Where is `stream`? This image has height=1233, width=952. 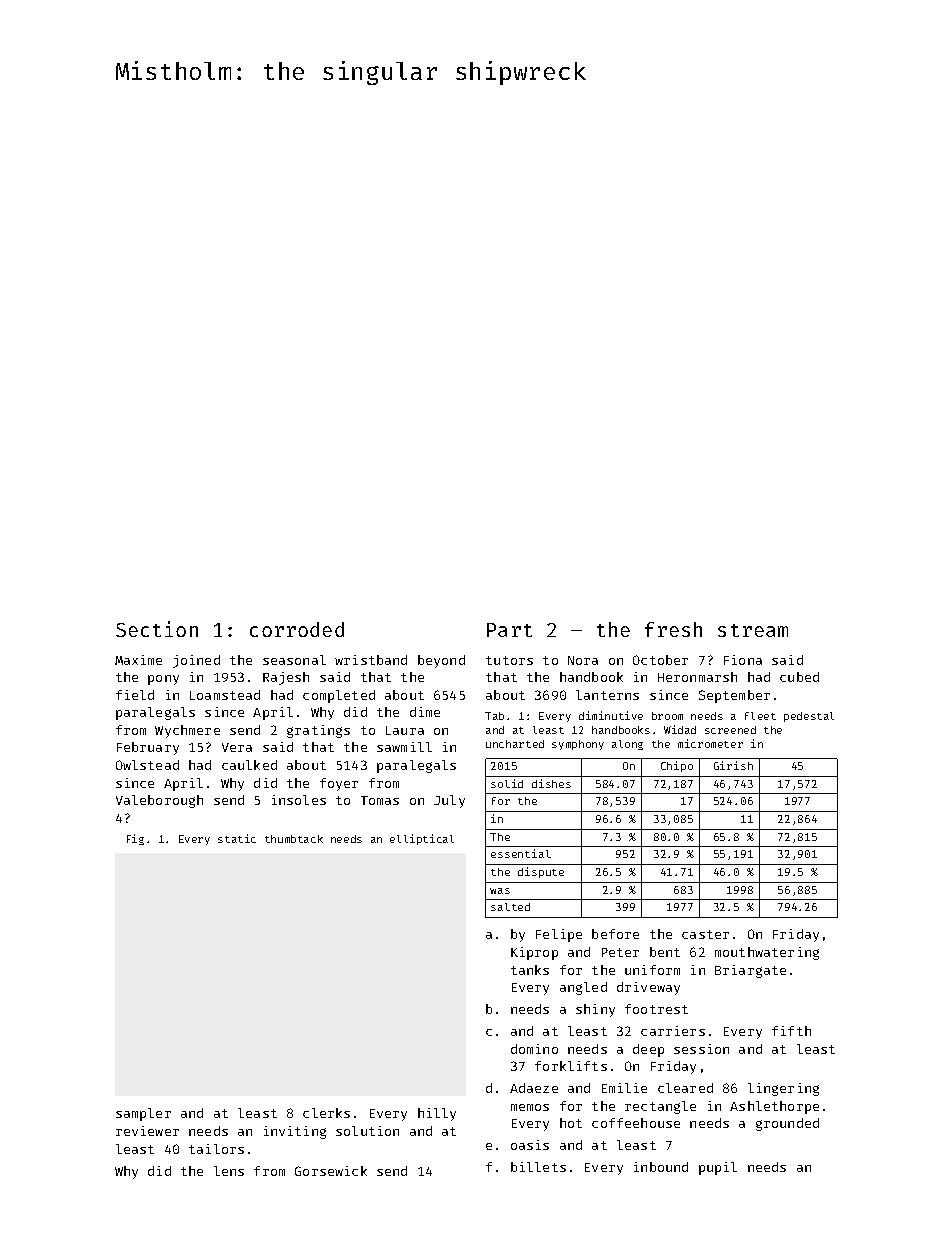 stream is located at coordinates (753, 630).
